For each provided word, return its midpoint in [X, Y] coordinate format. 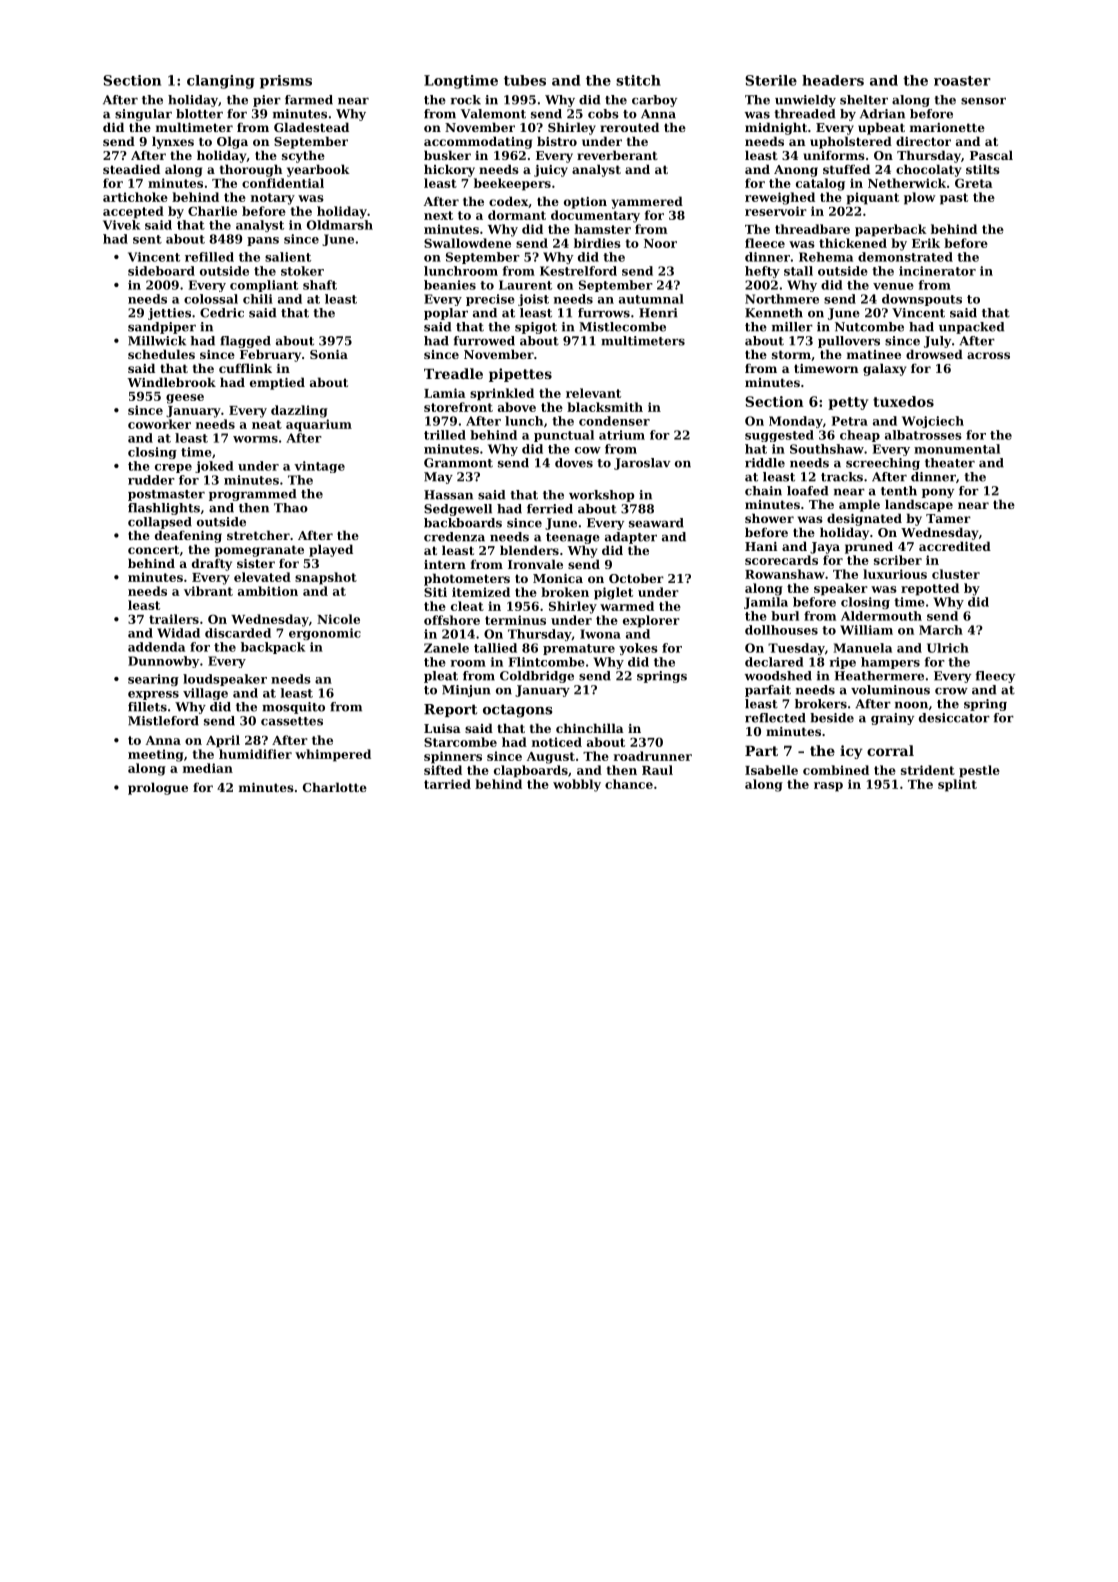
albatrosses [923, 435]
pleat [441, 677]
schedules [161, 354]
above [517, 407]
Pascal [991, 155]
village [205, 694]
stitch [638, 80]
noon [911, 705]
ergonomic [325, 634]
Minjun [466, 691]
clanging [221, 82]
